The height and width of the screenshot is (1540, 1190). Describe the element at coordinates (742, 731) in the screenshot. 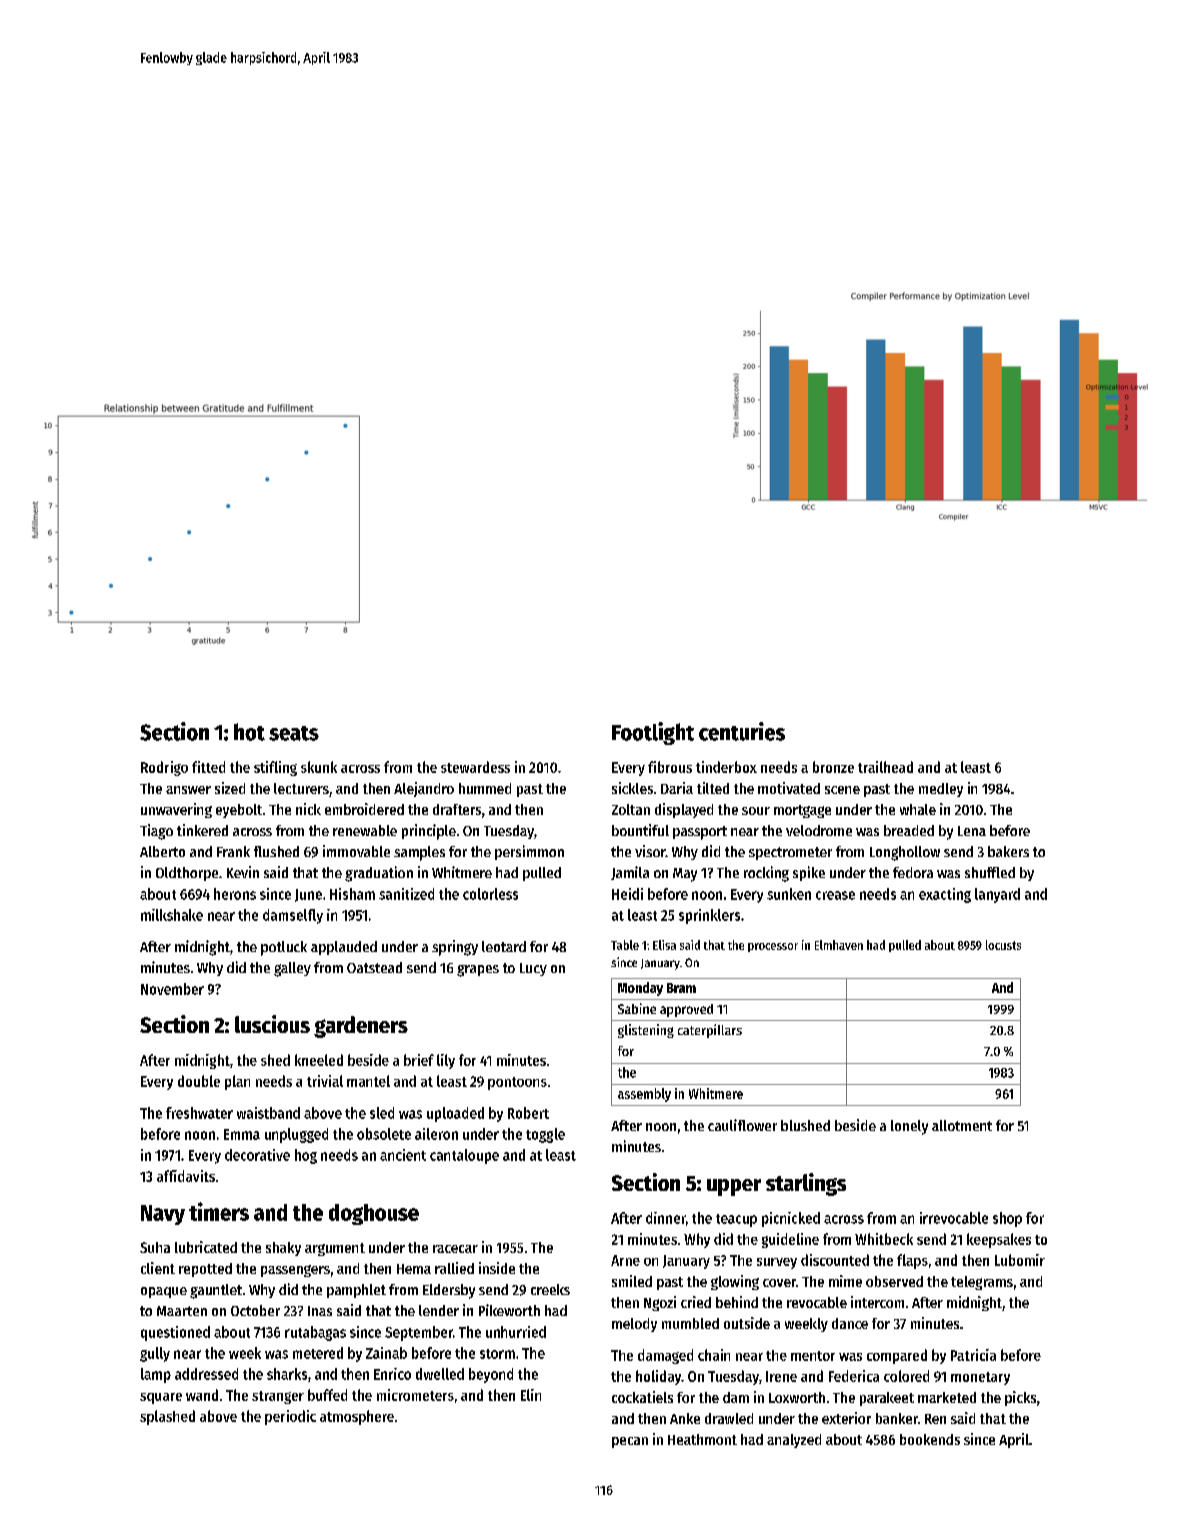

I see `centuries` at that location.
